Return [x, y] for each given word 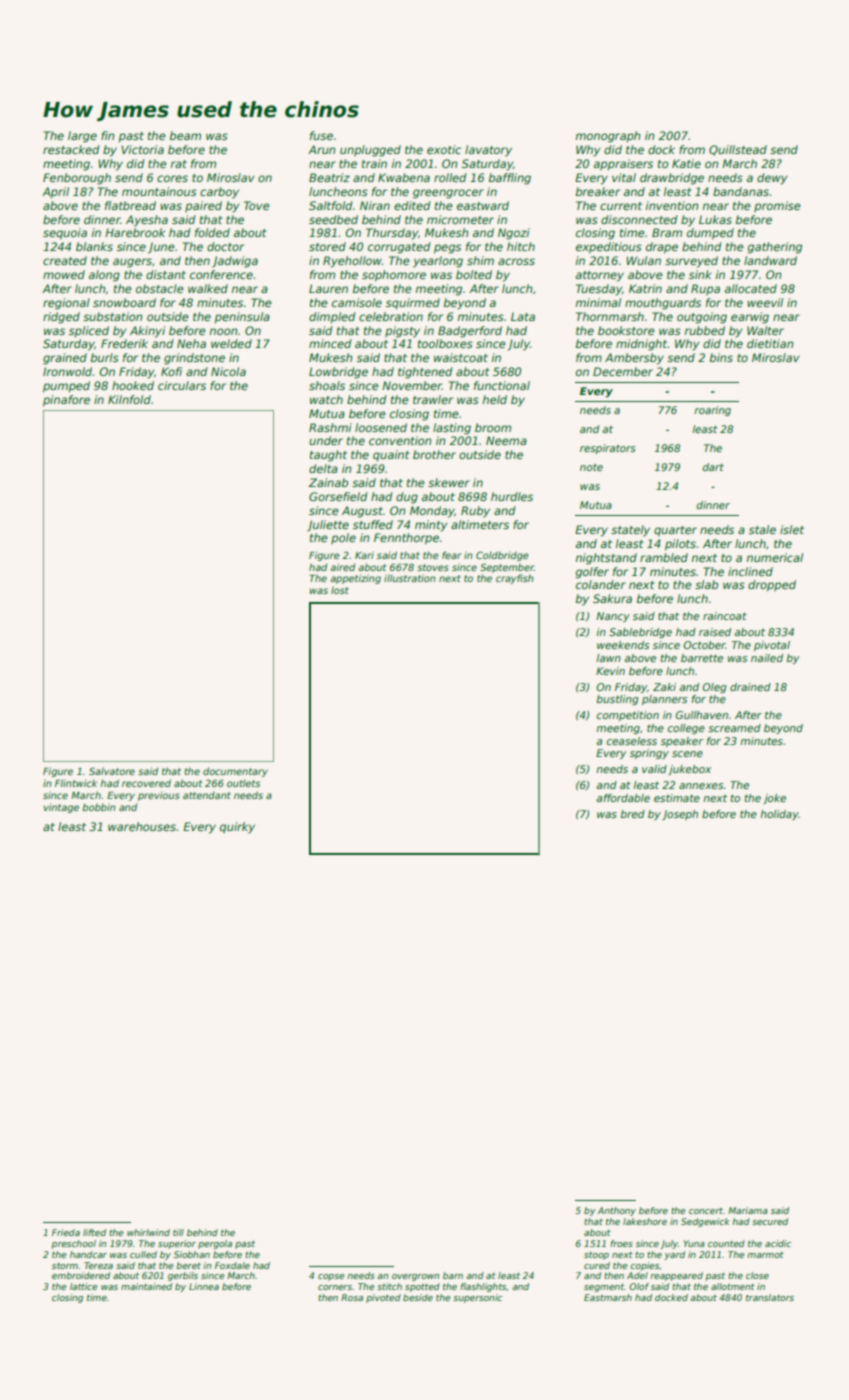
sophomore [394, 276]
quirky [237, 828]
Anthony [616, 1211]
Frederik [124, 343]
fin [108, 135]
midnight [642, 345]
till [178, 1232]
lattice [84, 1286]
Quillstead [738, 150]
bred [633, 814]
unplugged [370, 151]
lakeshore [645, 1221]
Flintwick [76, 783]
